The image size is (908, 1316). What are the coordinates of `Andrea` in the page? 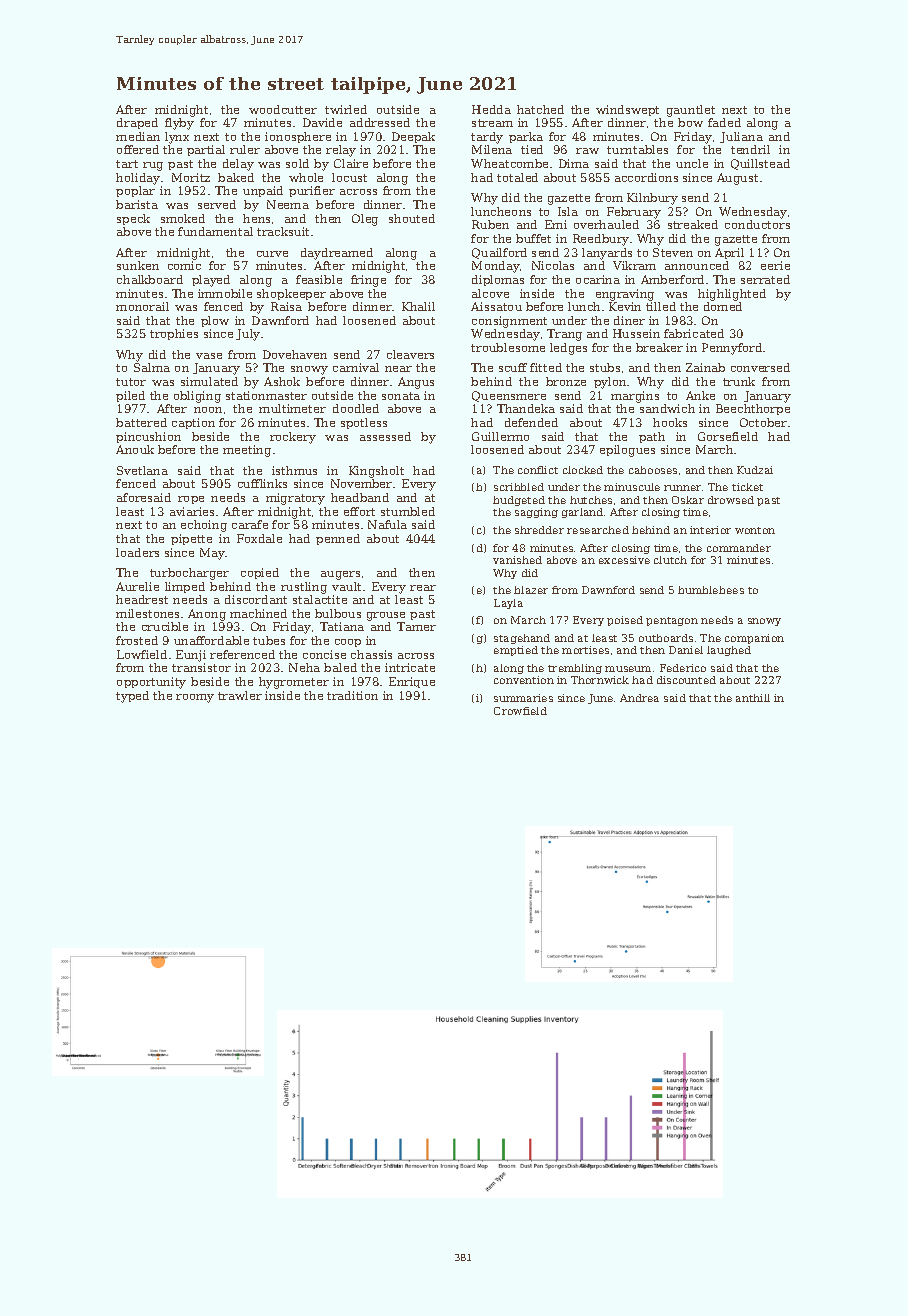 It's located at (639, 698).
